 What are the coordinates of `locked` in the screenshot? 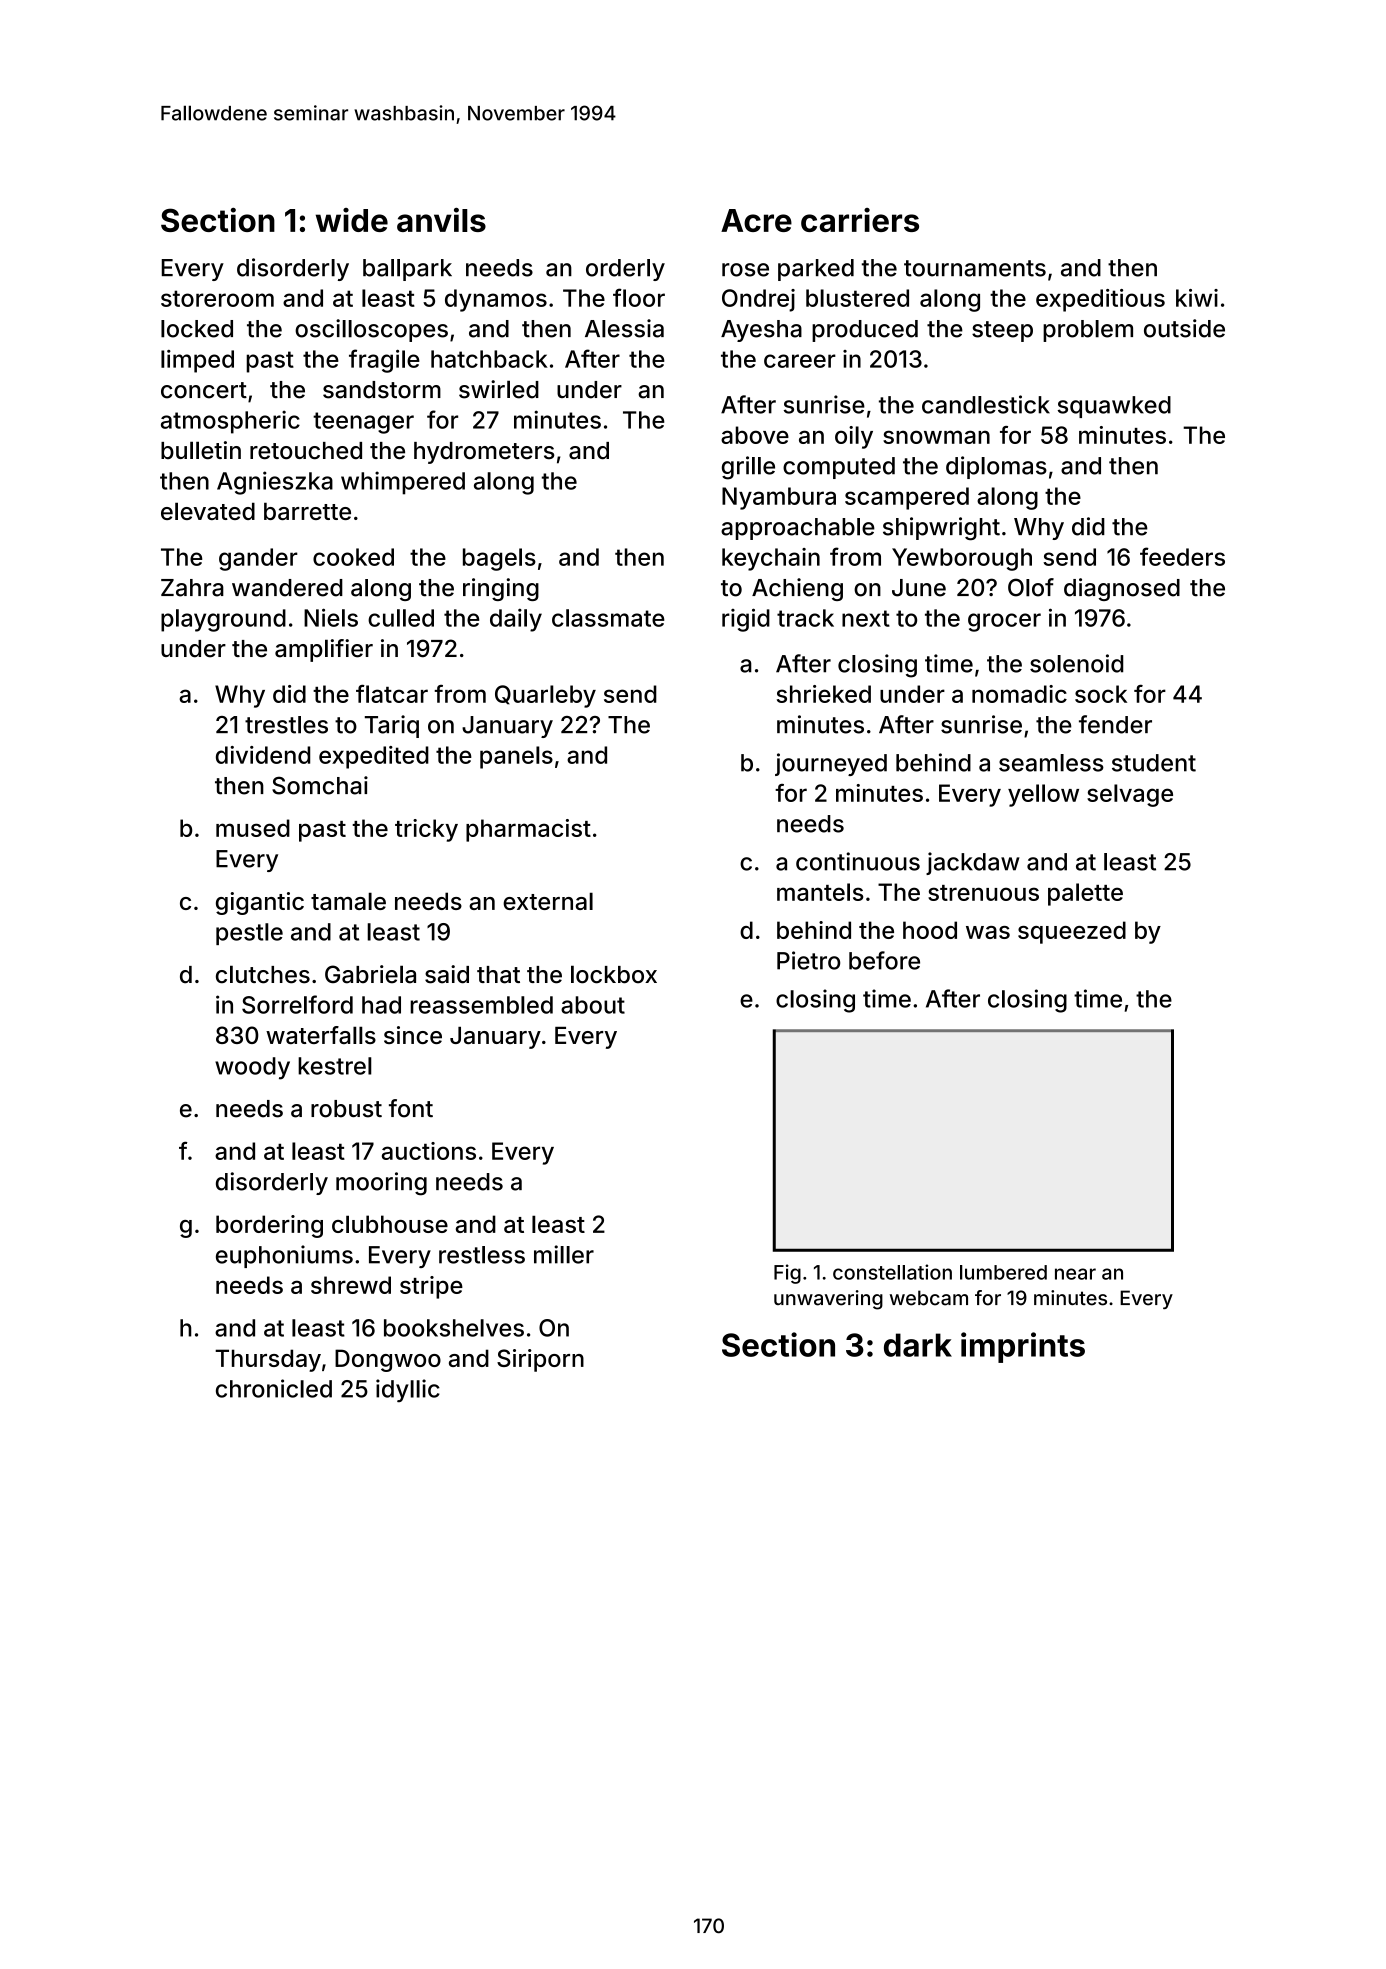 It's located at (197, 329).
